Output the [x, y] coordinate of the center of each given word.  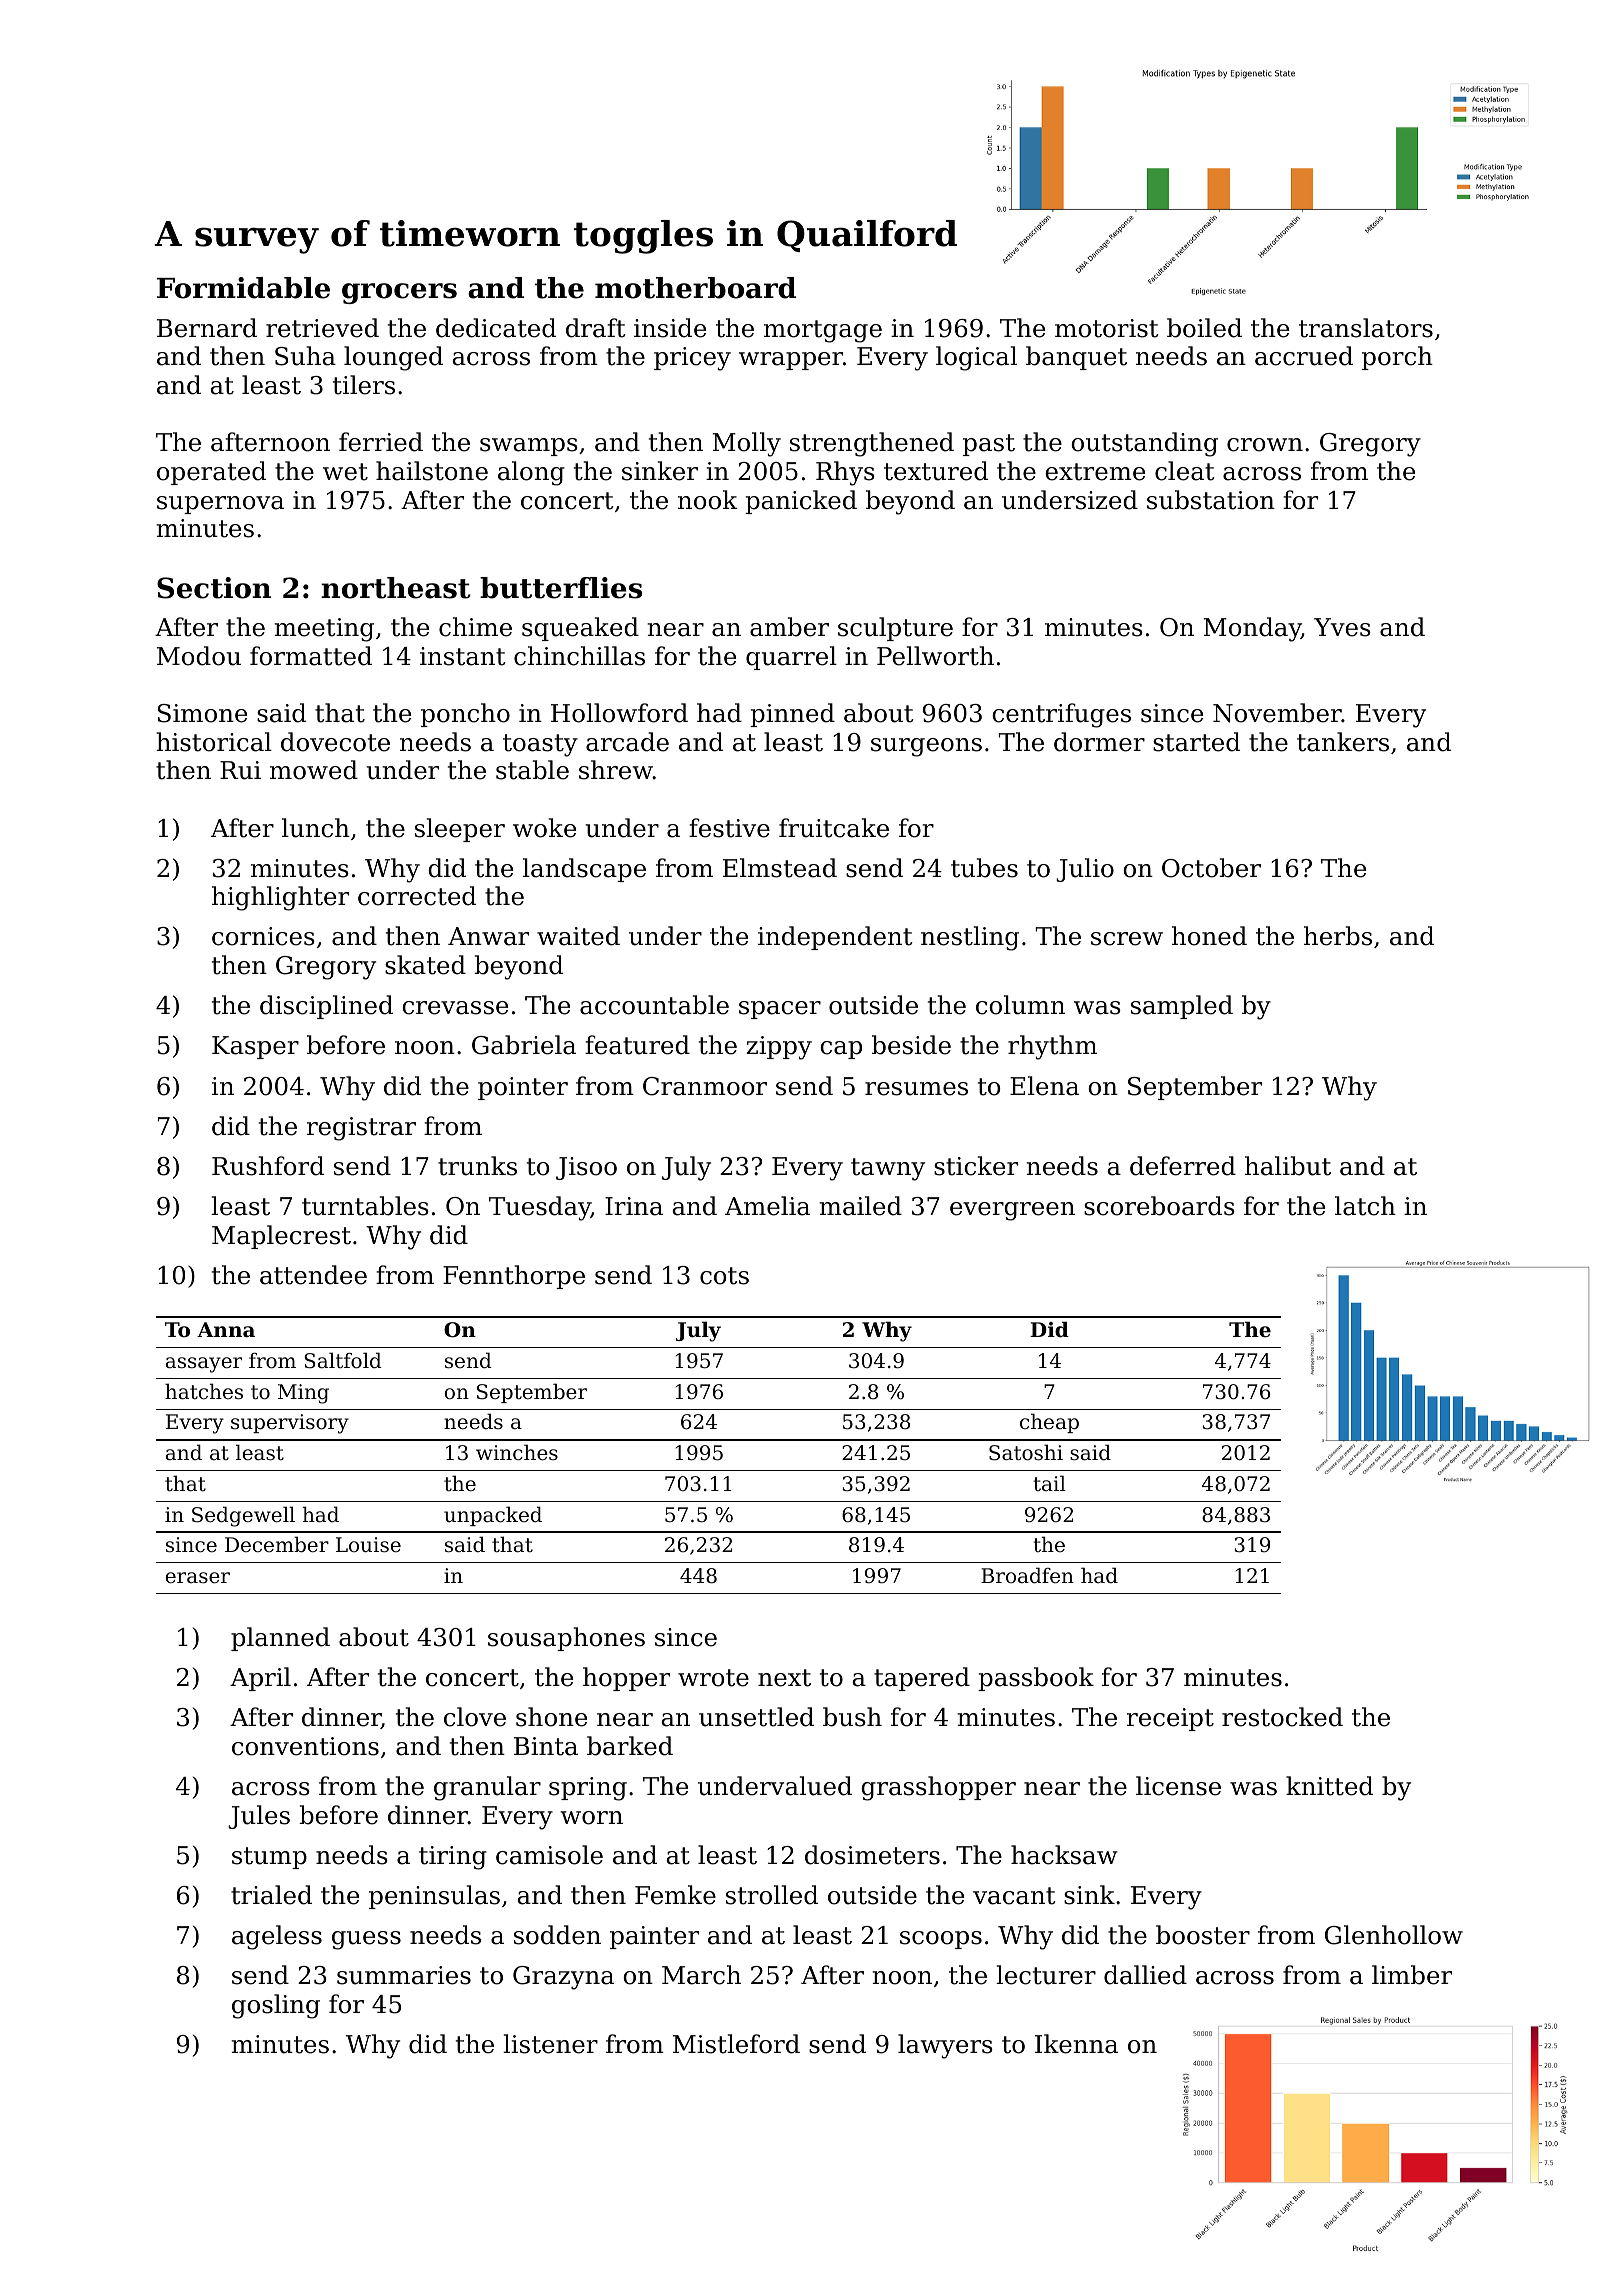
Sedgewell [243, 1516]
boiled [1204, 328]
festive [729, 828]
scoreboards [1159, 1206]
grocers [399, 293]
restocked [1282, 1717]
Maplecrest [281, 1237]
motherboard [695, 288]
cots [724, 1276]
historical [214, 742]
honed [1209, 936]
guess [366, 1940]
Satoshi [1026, 1452]
